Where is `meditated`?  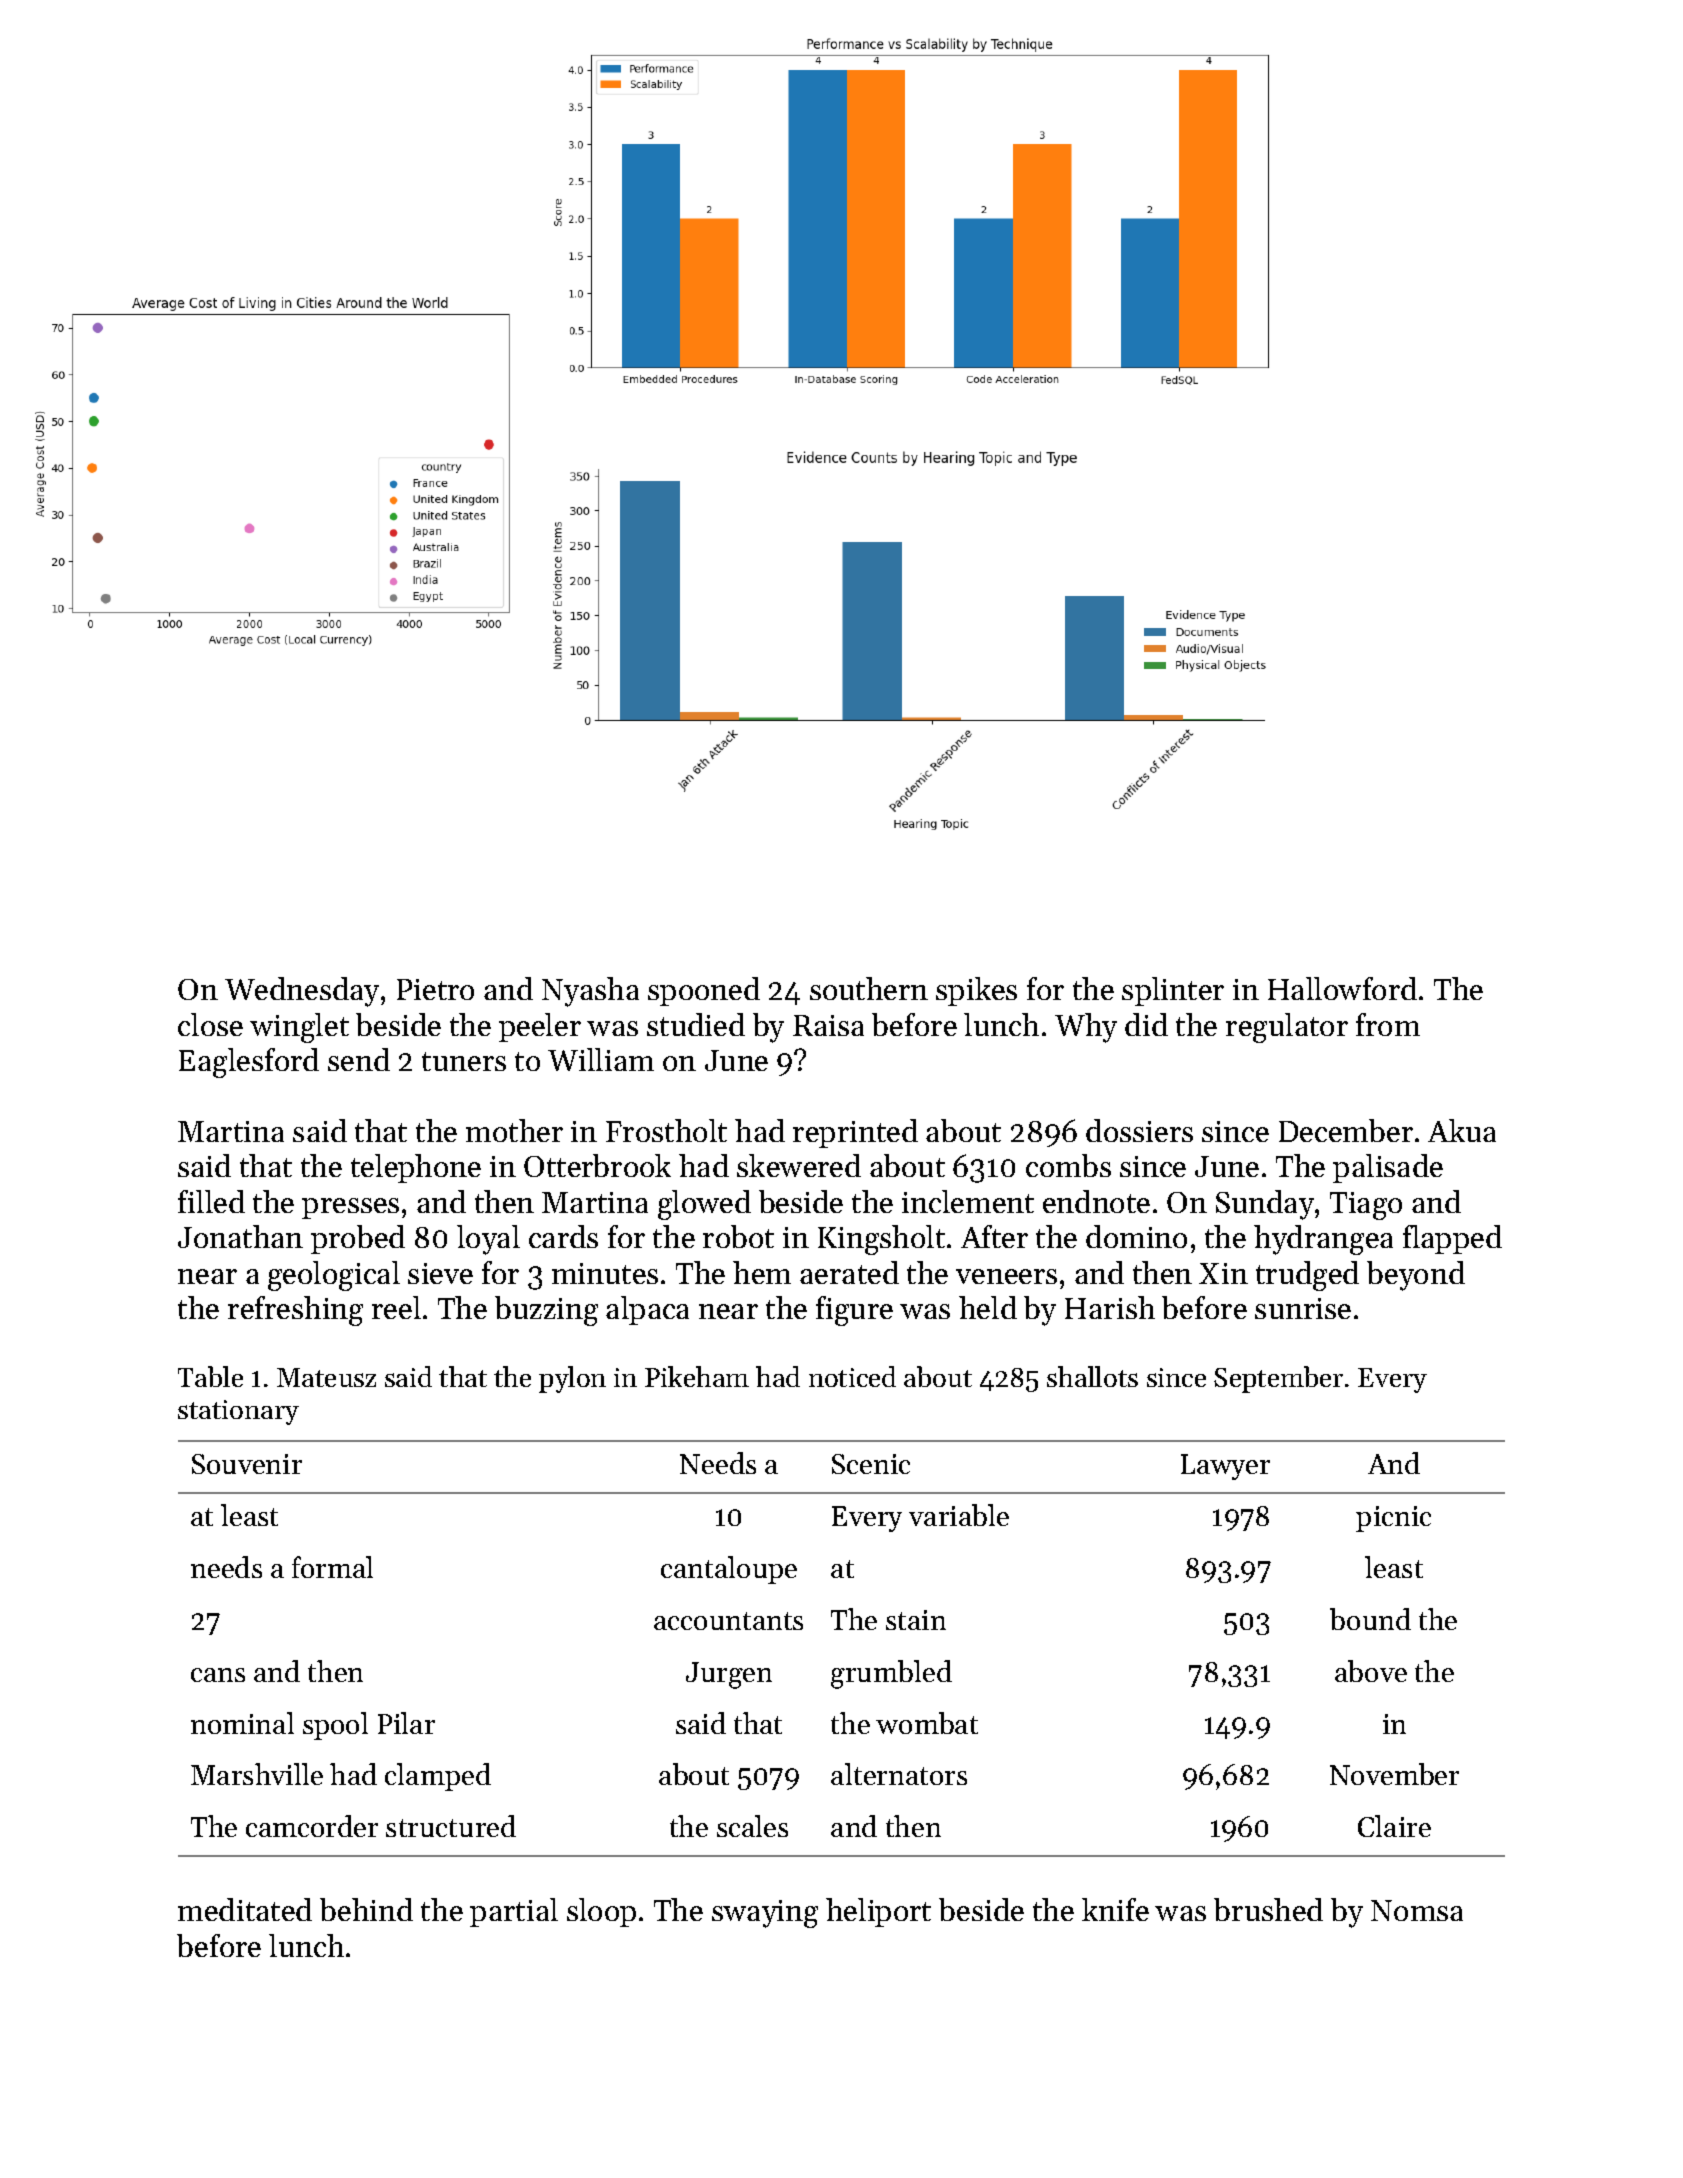
meditated is located at coordinates (245, 1909).
